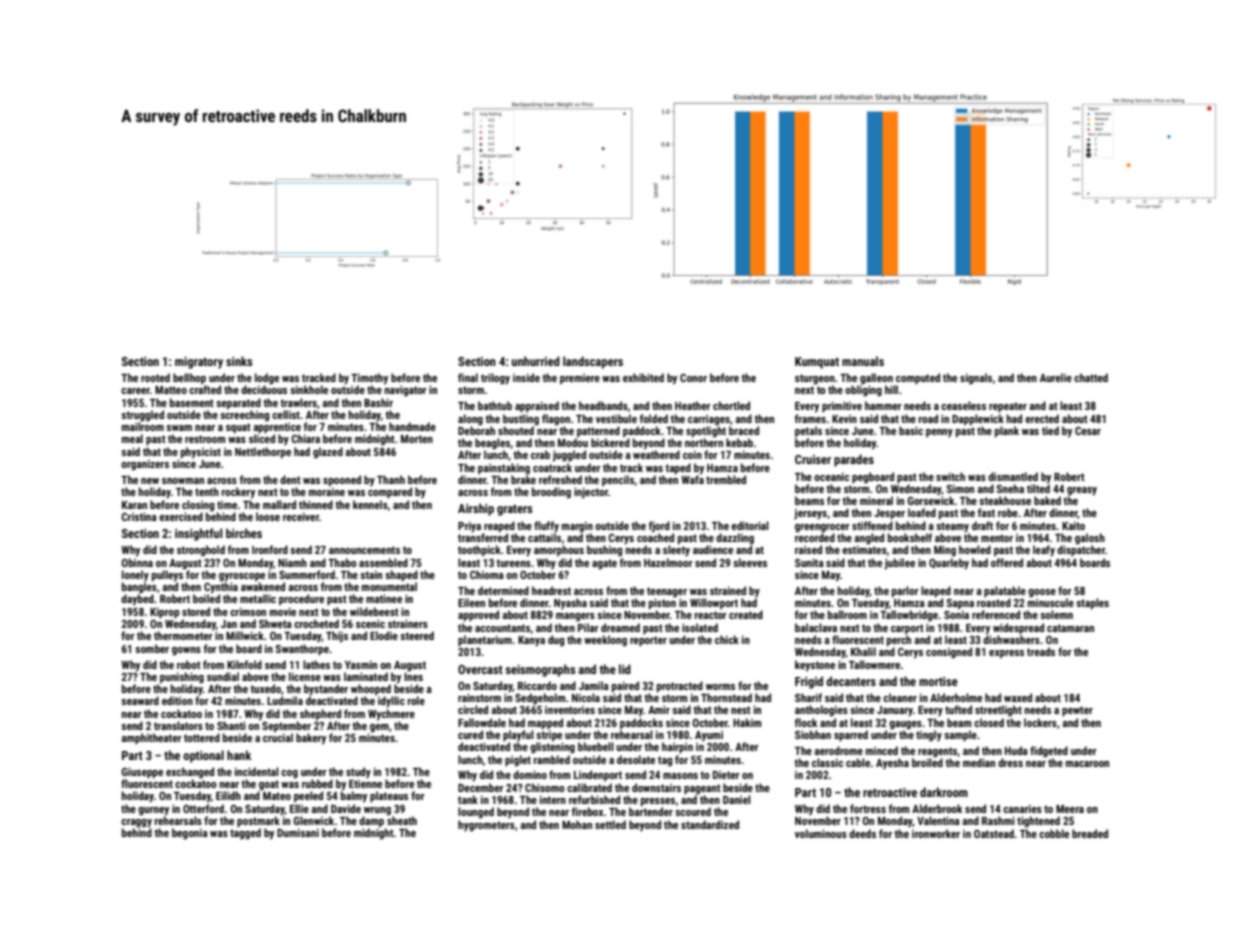 Image resolution: width=1233 pixels, height=952 pixels. I want to click on mailroom, so click(143, 426).
